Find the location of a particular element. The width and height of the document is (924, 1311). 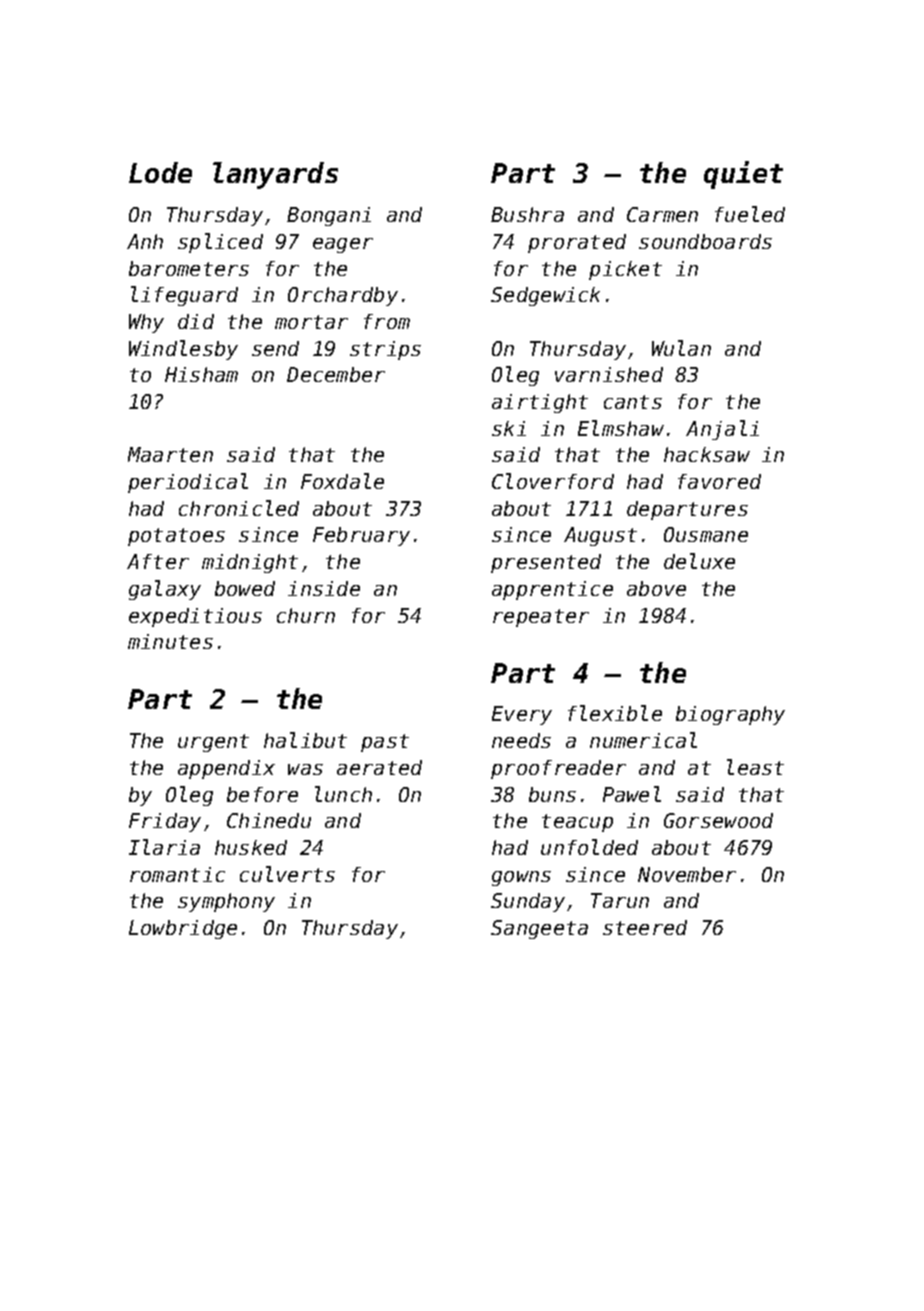

Foxdale is located at coordinates (342, 481).
